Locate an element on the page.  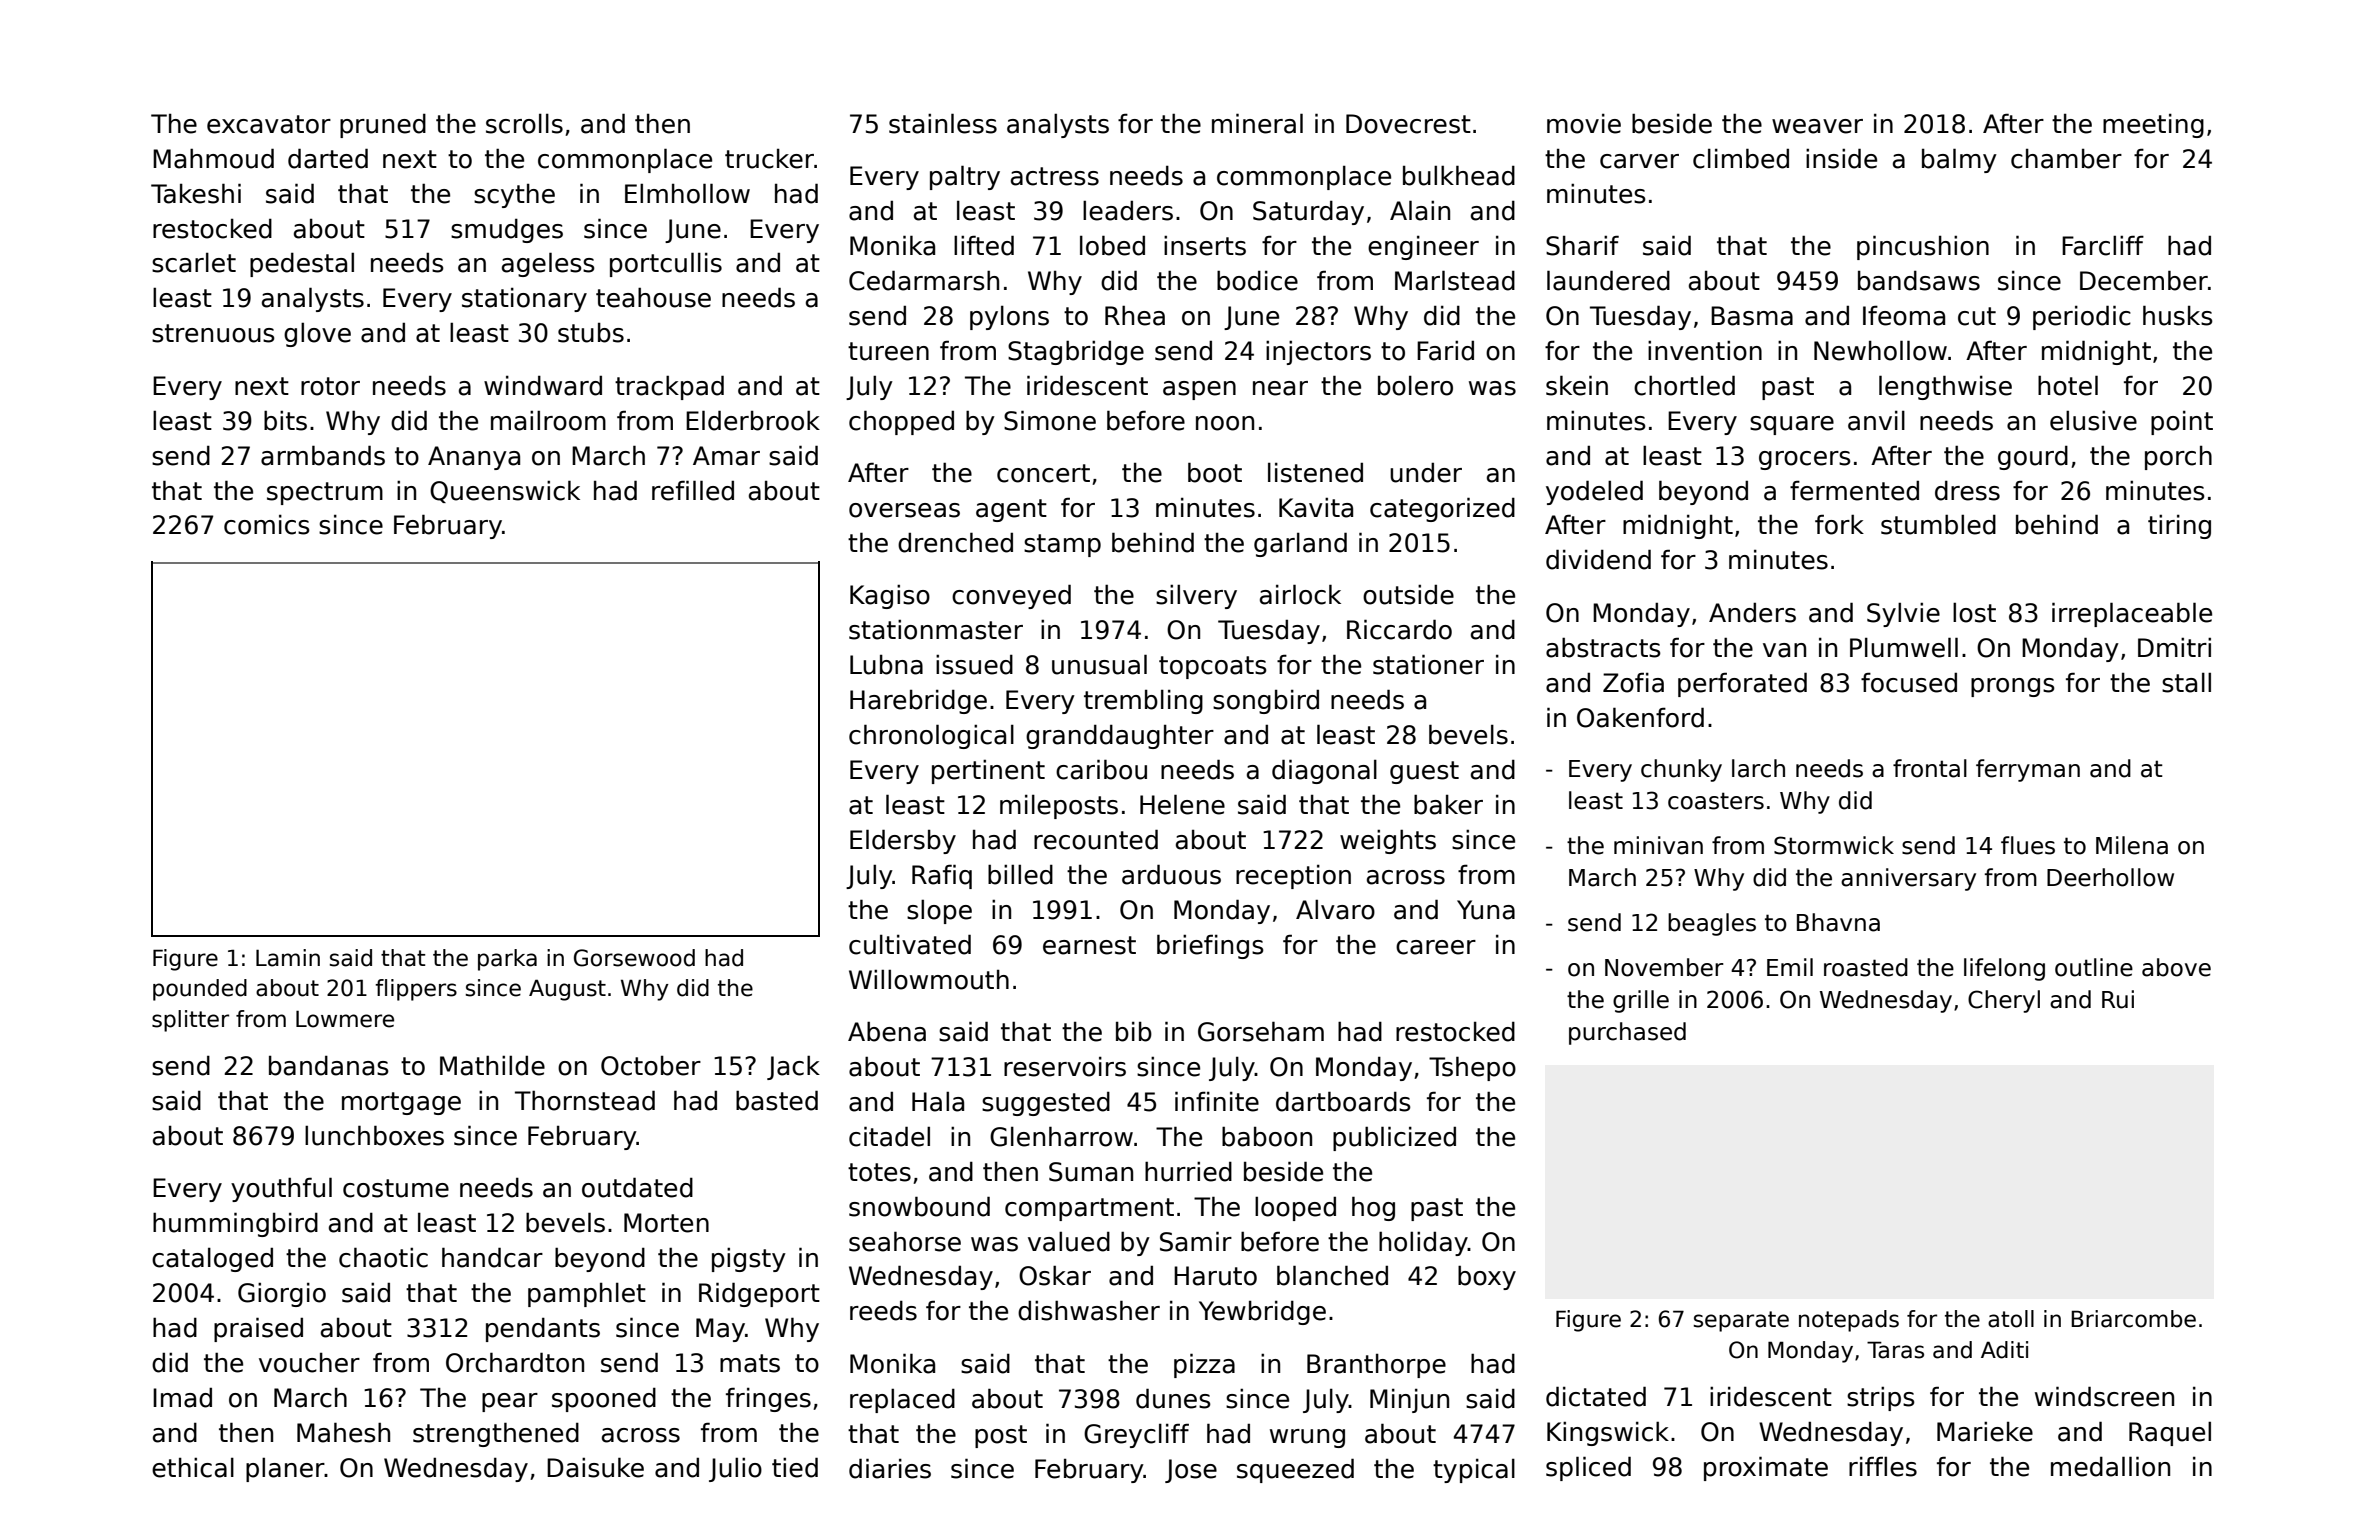
spliced is located at coordinates (1588, 1468).
